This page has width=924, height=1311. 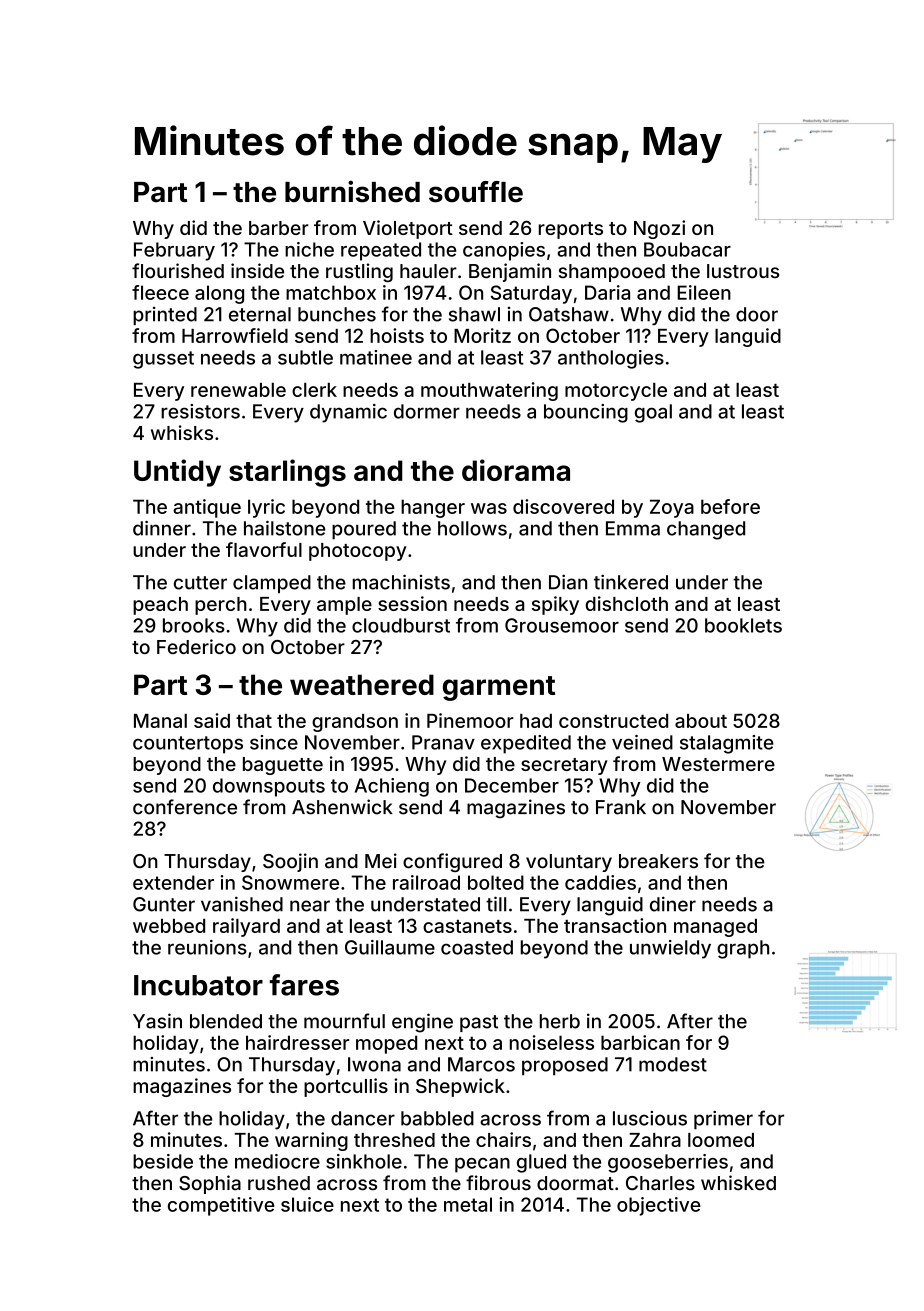 I want to click on lustrous, so click(x=743, y=271).
